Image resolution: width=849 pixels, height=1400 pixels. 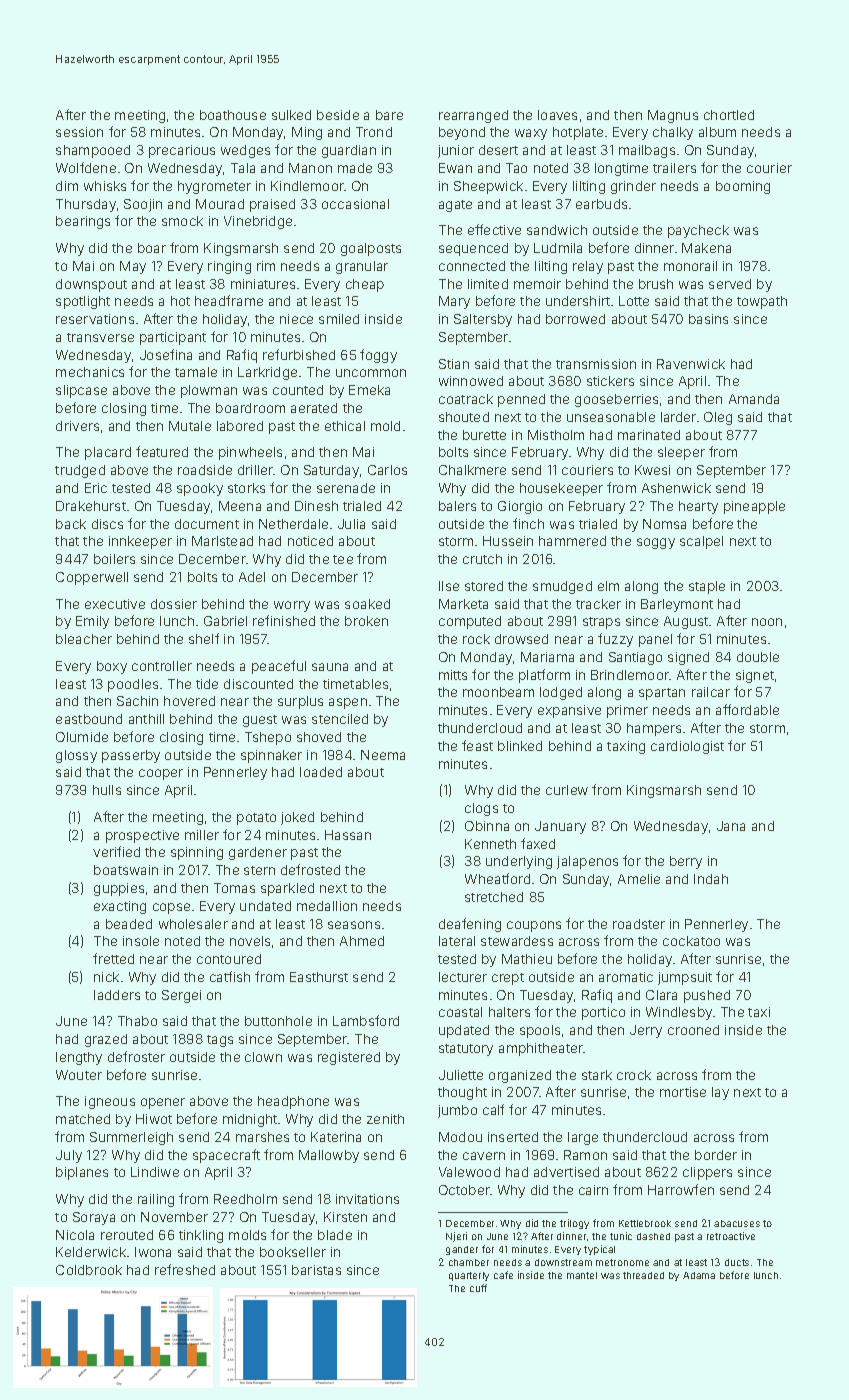 I want to click on borrowed, so click(x=575, y=319).
